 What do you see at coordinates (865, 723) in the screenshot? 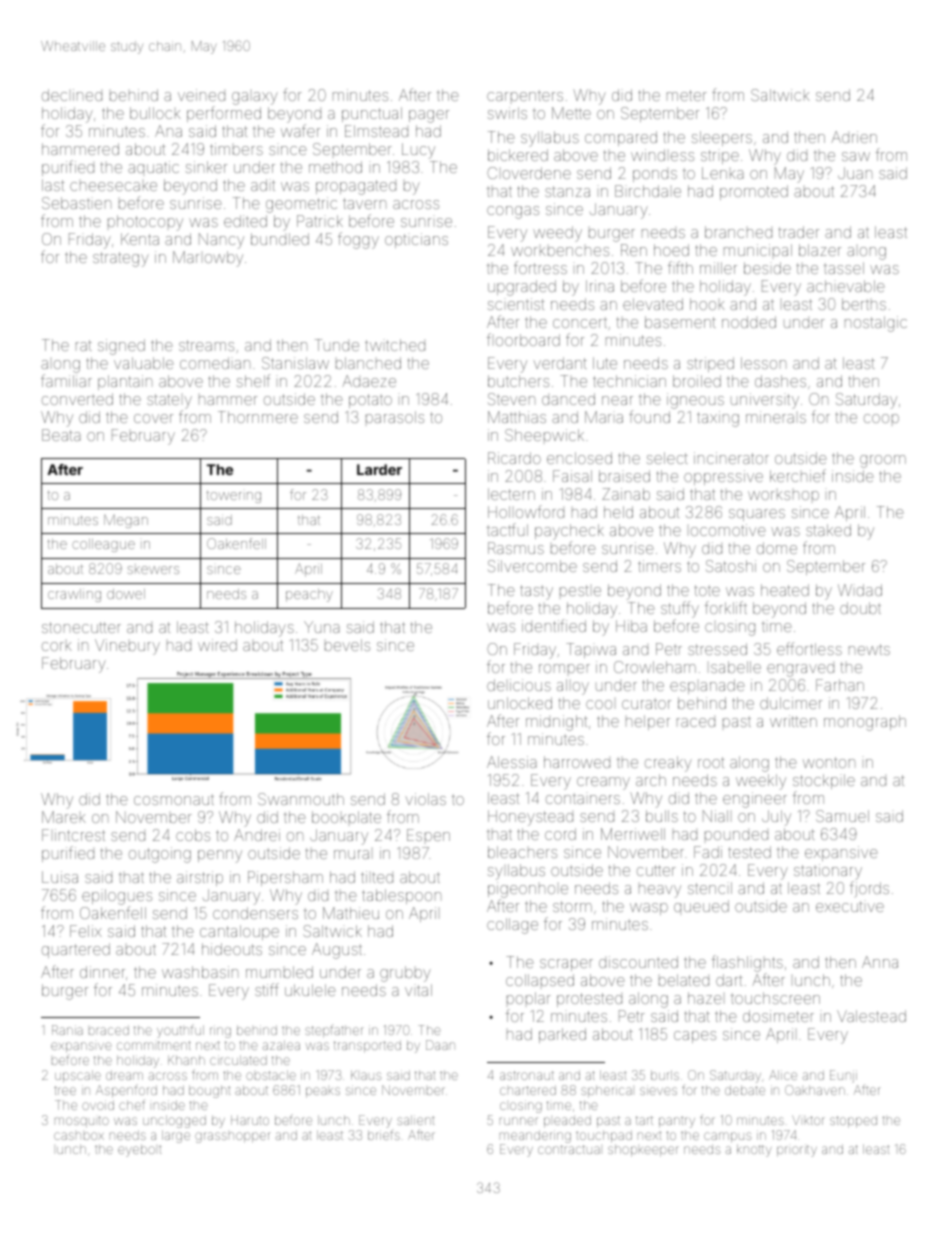
I see `monograph` at bounding box center [865, 723].
